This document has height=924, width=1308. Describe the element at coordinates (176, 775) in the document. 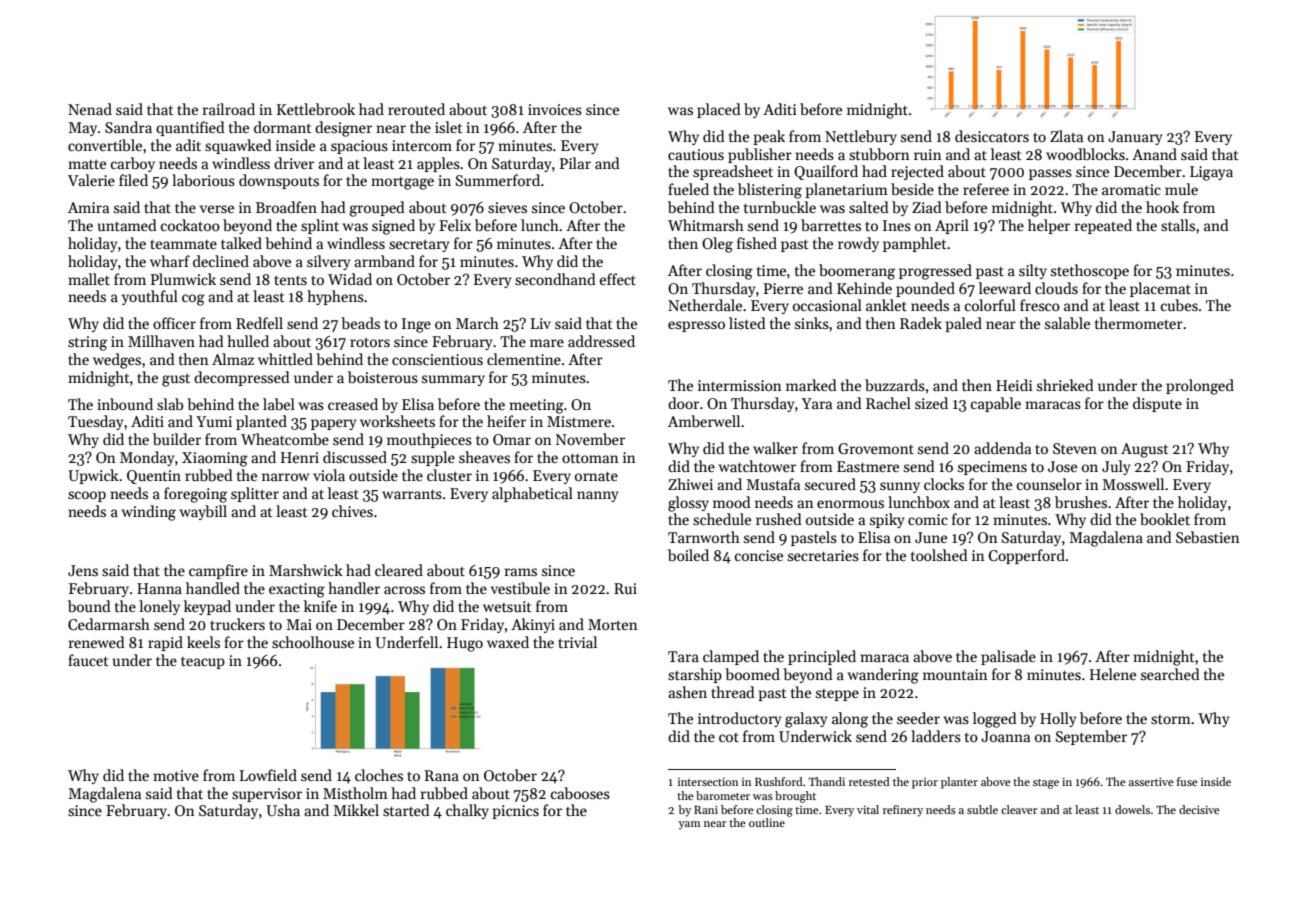

I see `motive` at that location.
